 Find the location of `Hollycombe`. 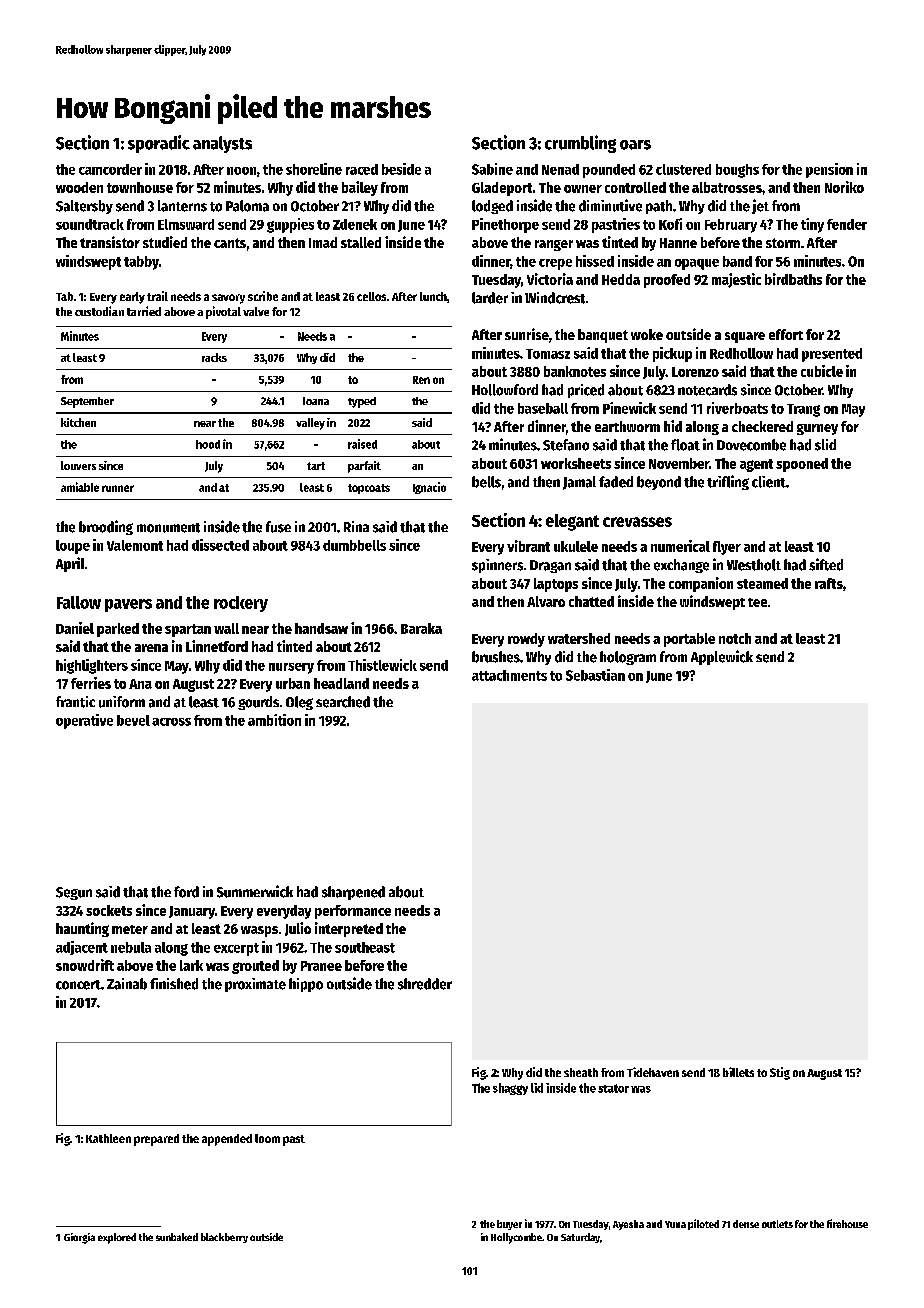

Hollycombe is located at coordinates (516, 1238).
